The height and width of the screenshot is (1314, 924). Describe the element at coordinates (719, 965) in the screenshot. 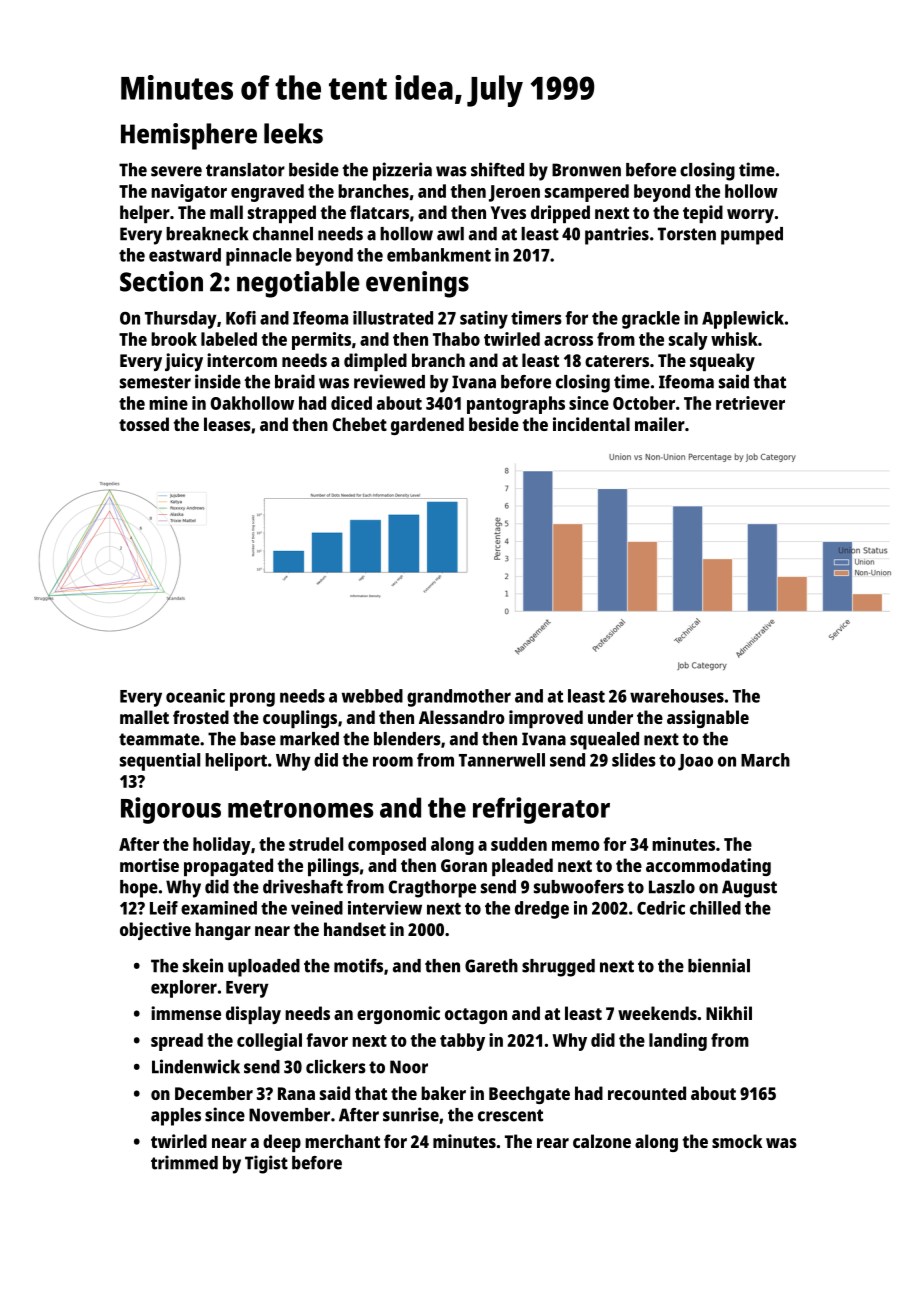

I see `biennial` at that location.
